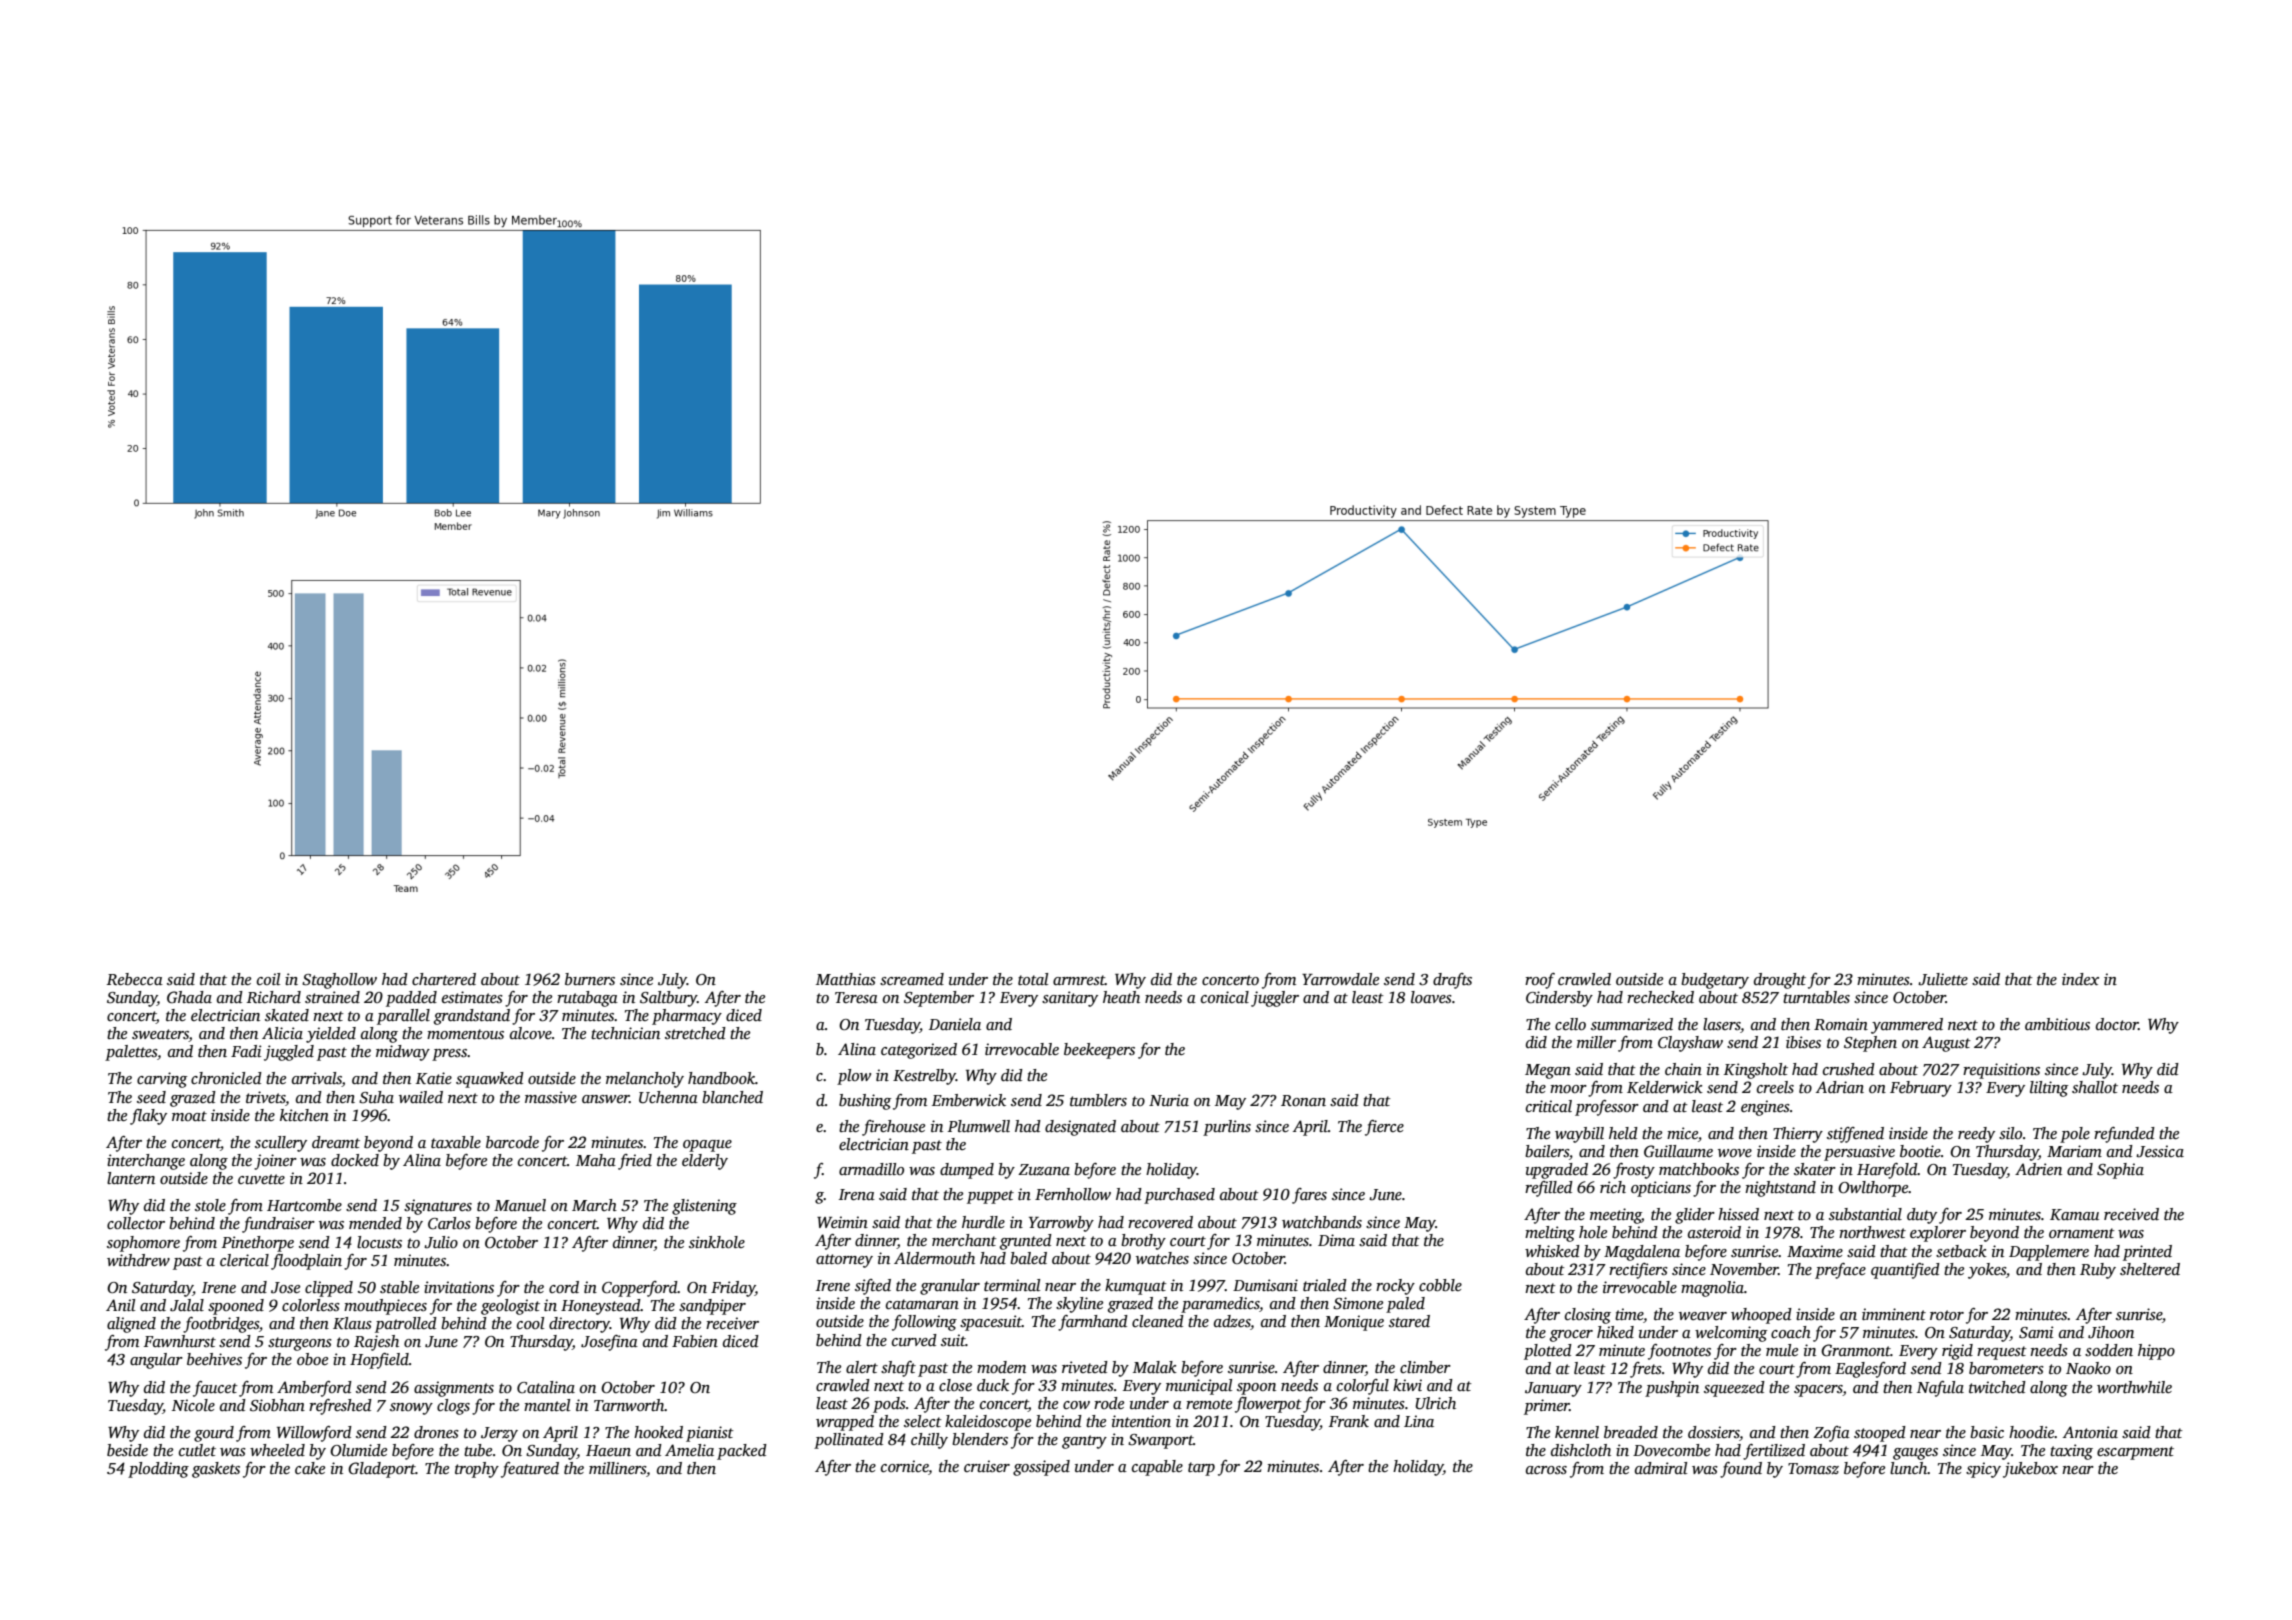  I want to click on Juliette, so click(1943, 979).
